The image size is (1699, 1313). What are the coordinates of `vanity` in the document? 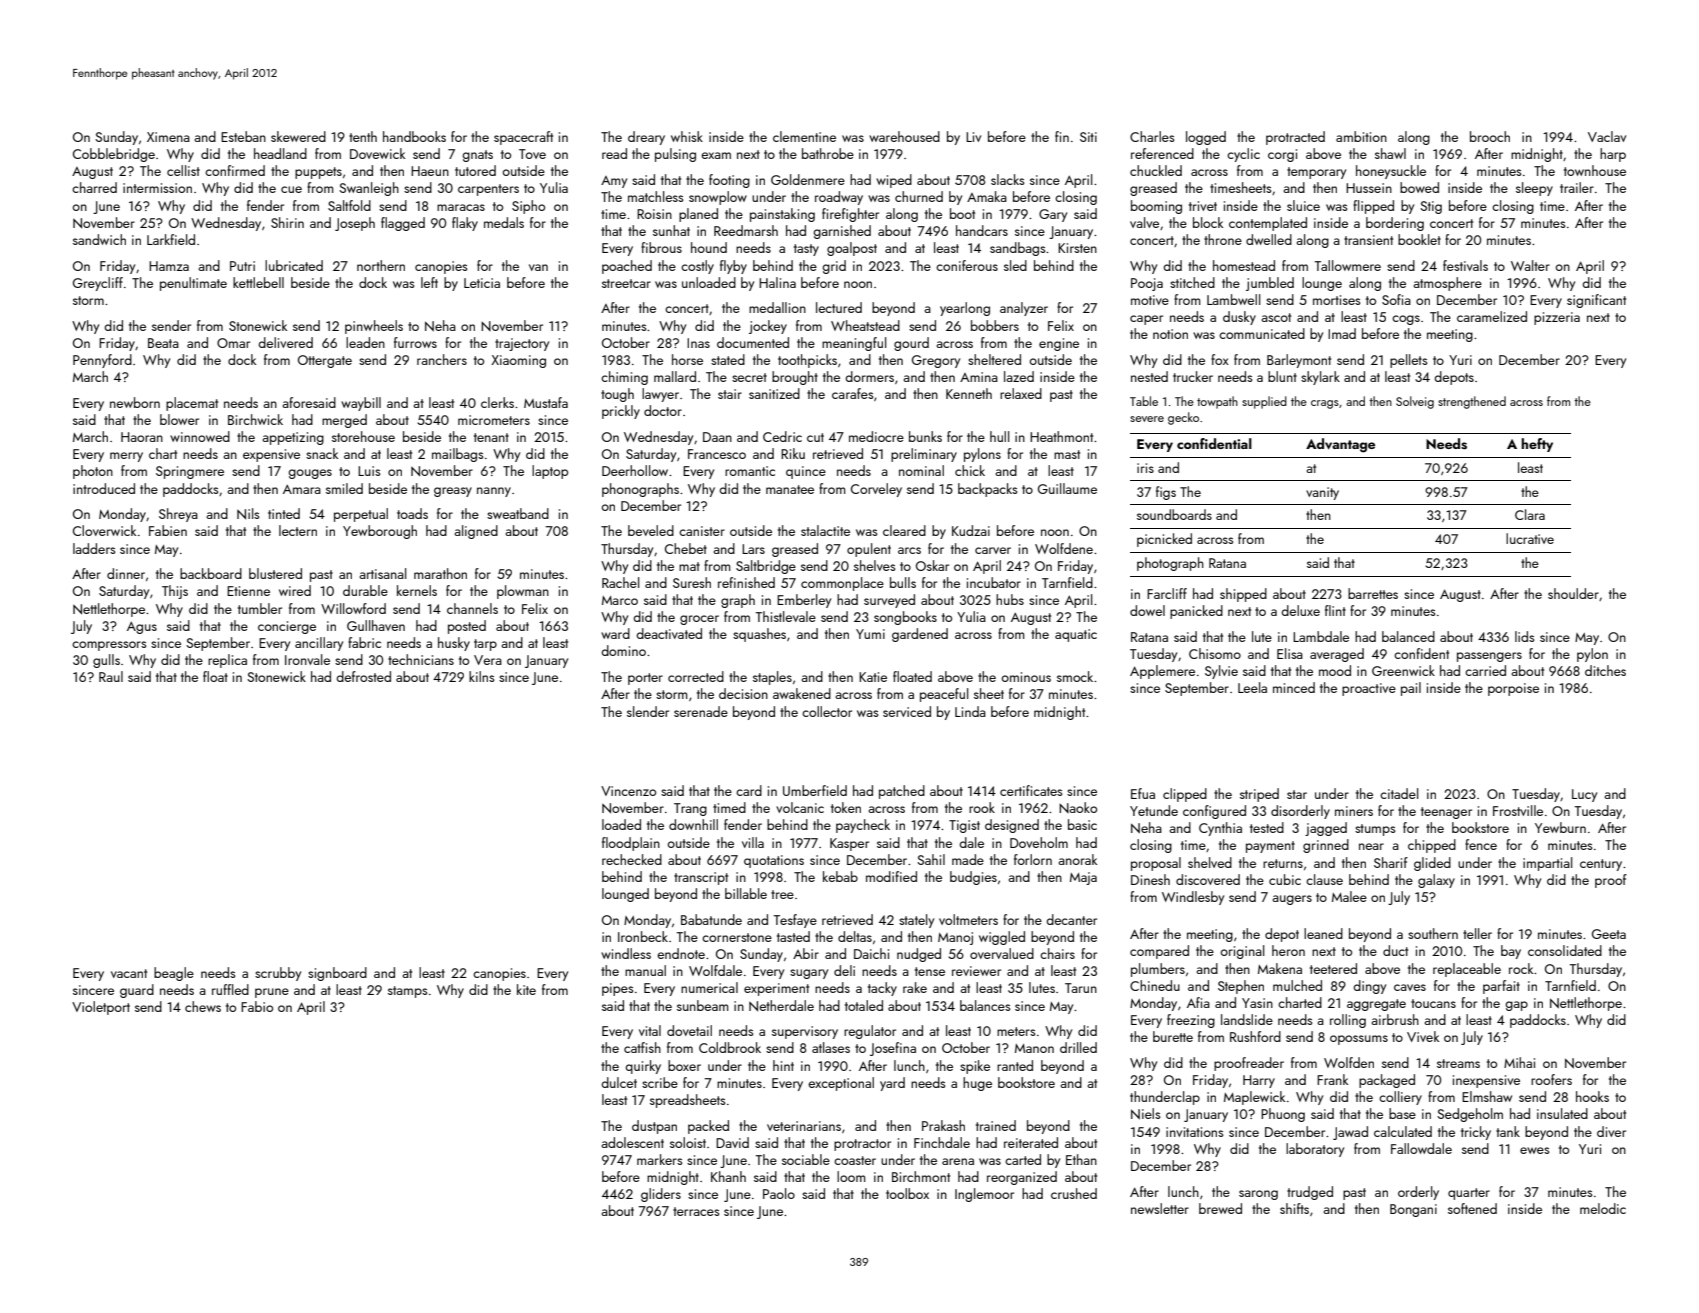 It's located at (1322, 493).
